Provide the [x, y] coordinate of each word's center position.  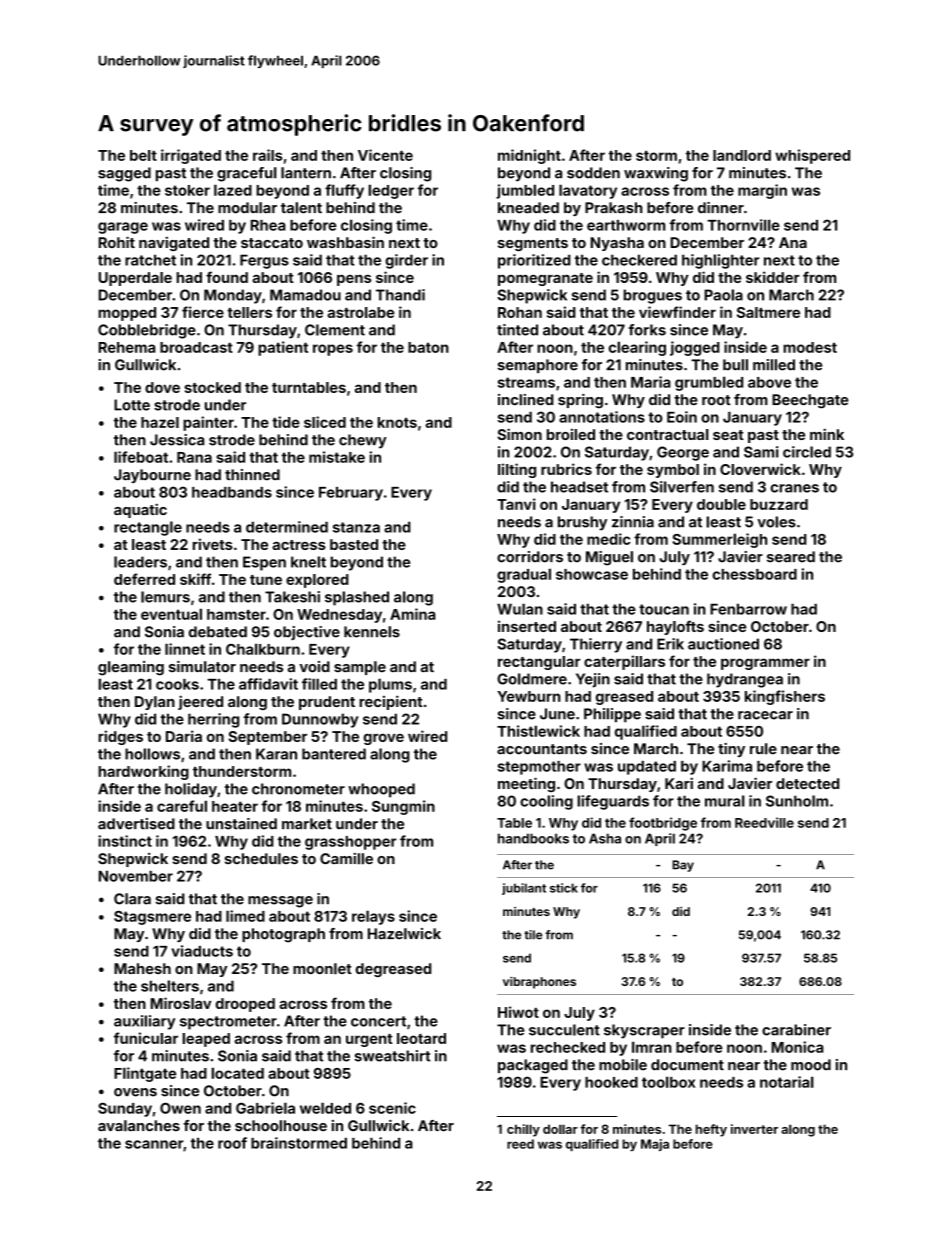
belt [143, 155]
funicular [146, 1038]
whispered [812, 156]
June [557, 714]
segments [533, 244]
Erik [670, 644]
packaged [533, 1066]
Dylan [155, 703]
